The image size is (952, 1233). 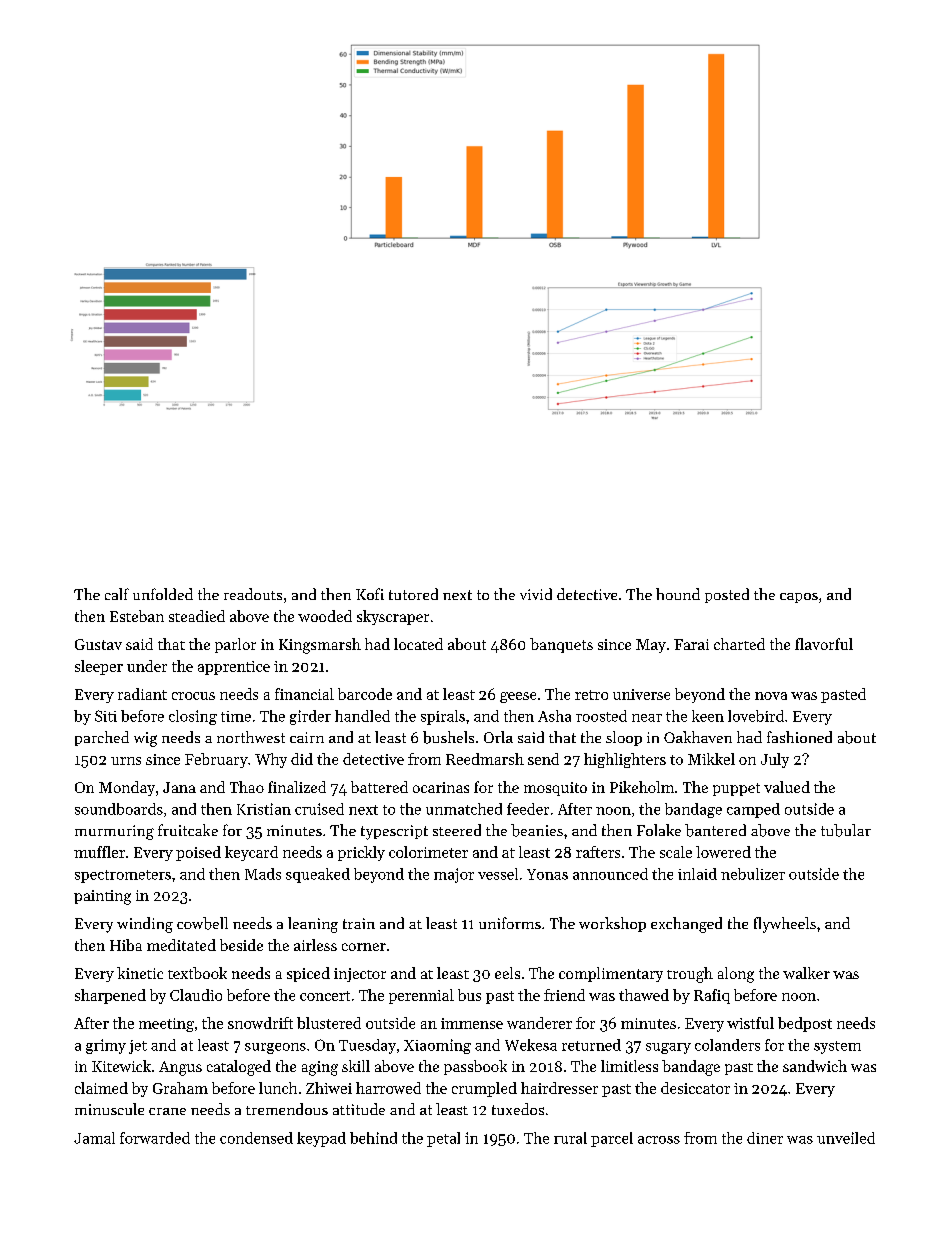 What do you see at coordinates (510, 923) in the screenshot?
I see `uniforms` at bounding box center [510, 923].
